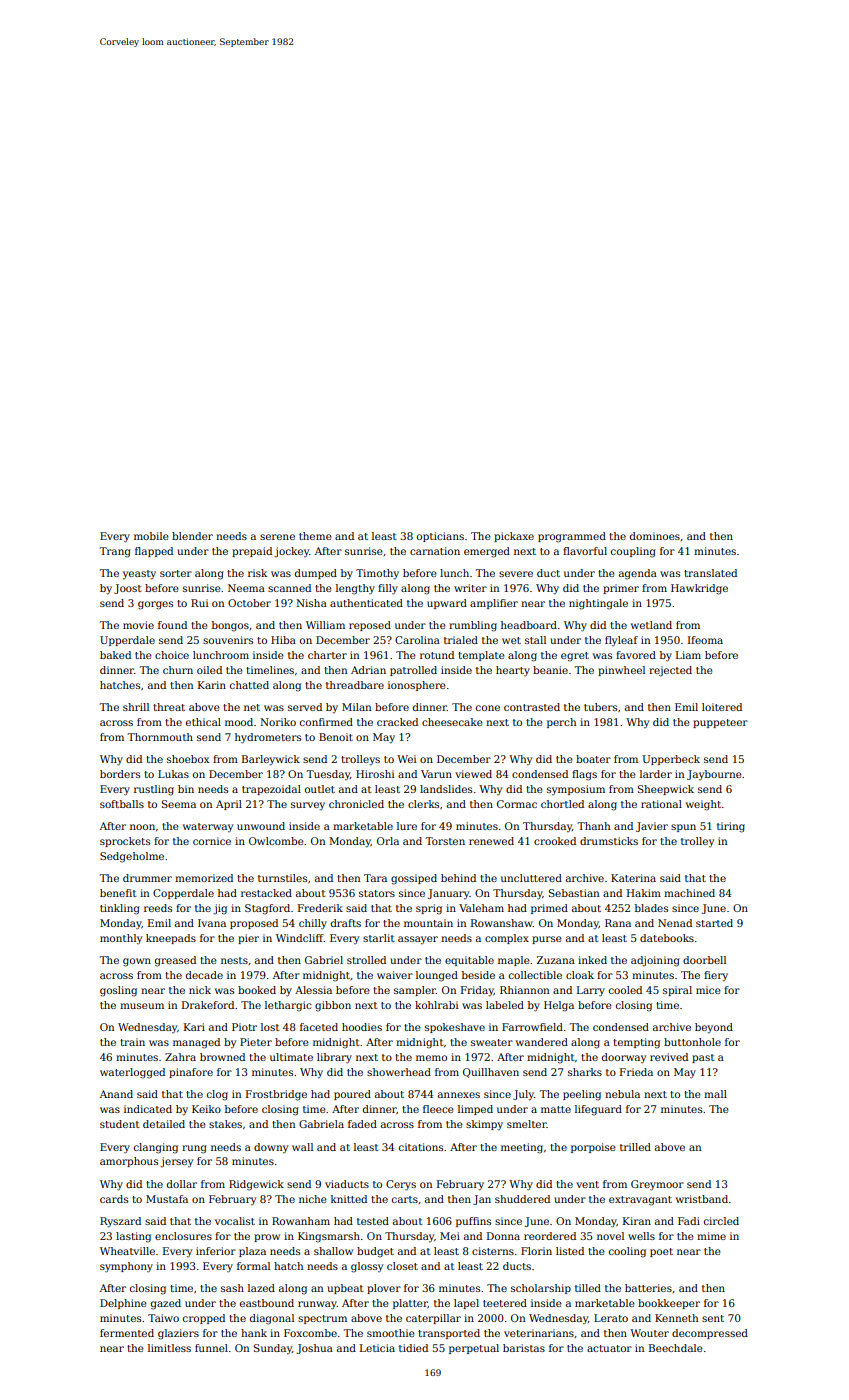  I want to click on tubers, so click(600, 707).
